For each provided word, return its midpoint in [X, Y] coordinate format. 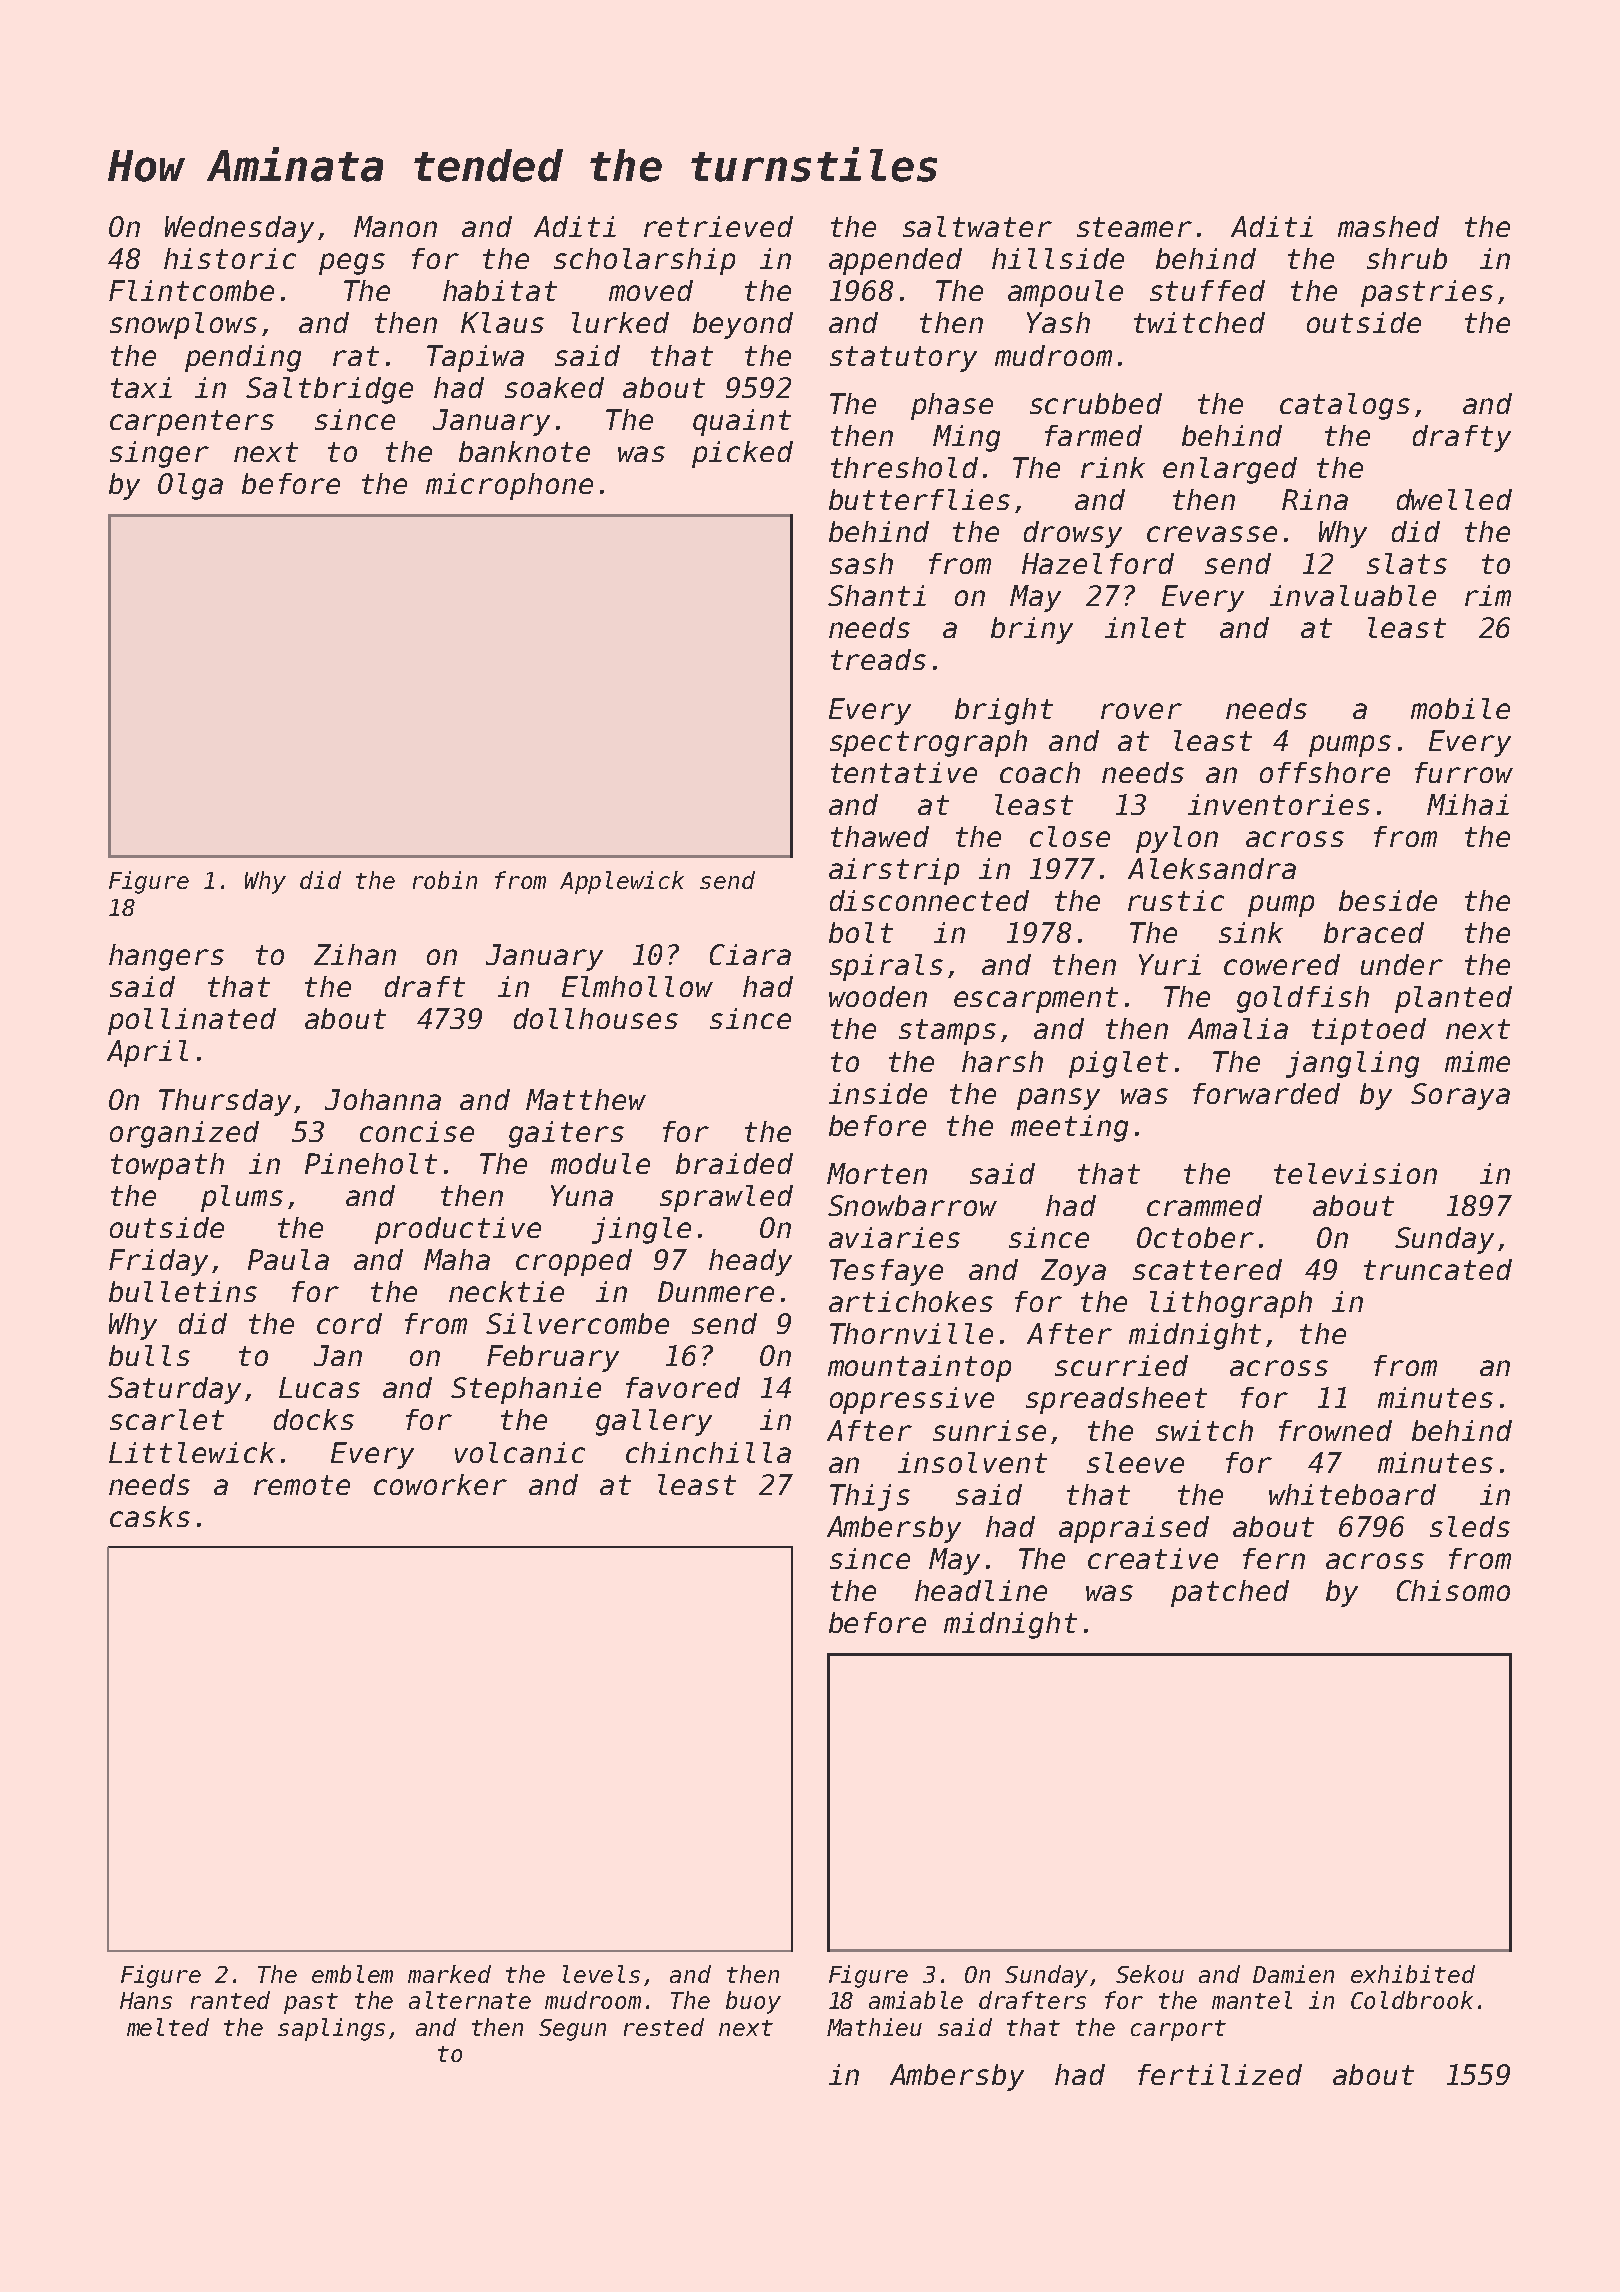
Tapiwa [475, 358]
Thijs [870, 1497]
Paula [288, 1259]
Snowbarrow [912, 1205]
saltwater [977, 226]
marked [449, 1974]
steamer [1134, 227]
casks [150, 1516]
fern [1274, 1558]
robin [445, 880]
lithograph [1231, 1304]
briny [1032, 630]
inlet [1145, 627]
